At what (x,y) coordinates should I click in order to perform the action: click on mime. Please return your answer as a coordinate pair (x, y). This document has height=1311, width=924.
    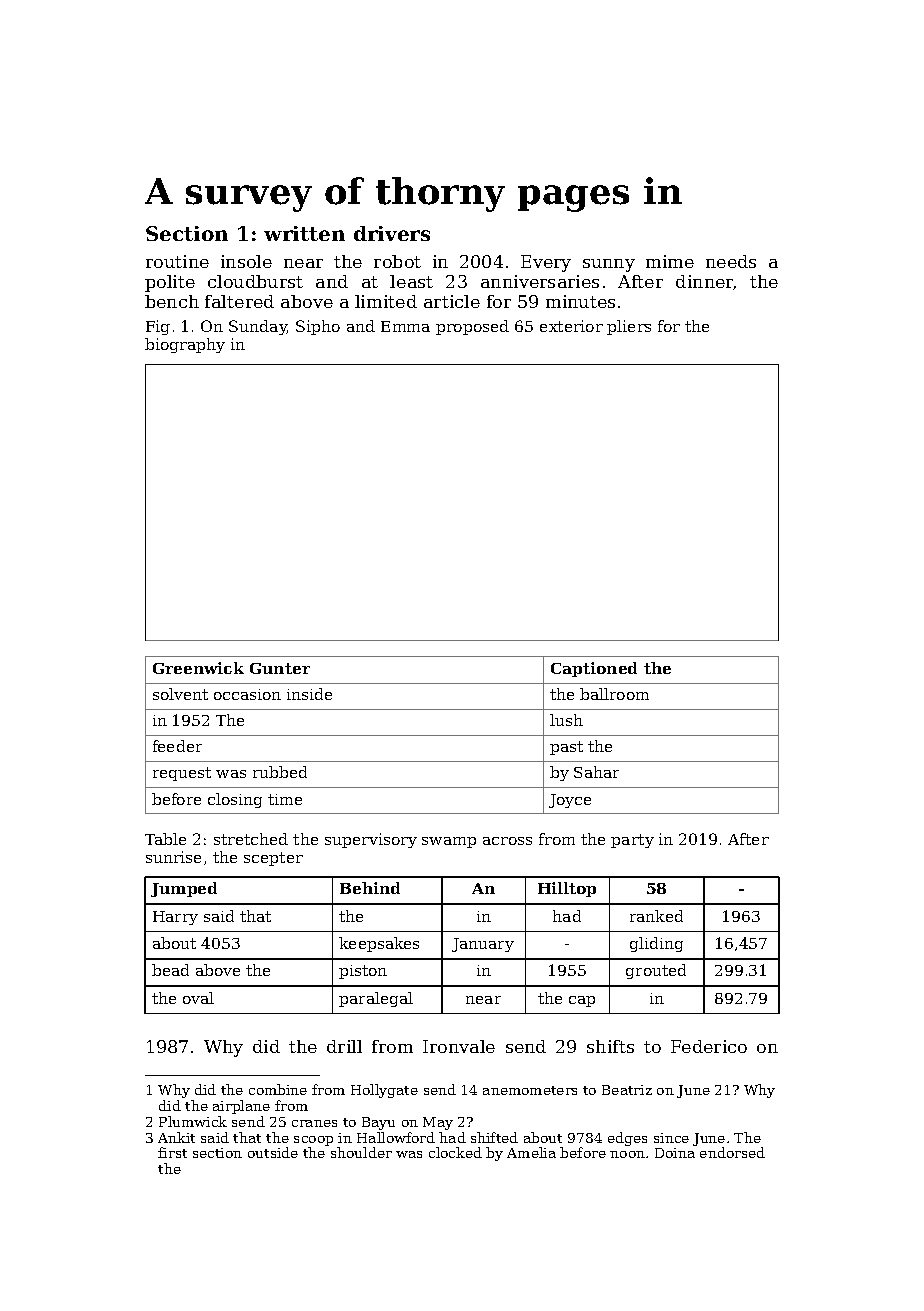
    Looking at the image, I should click on (670, 261).
